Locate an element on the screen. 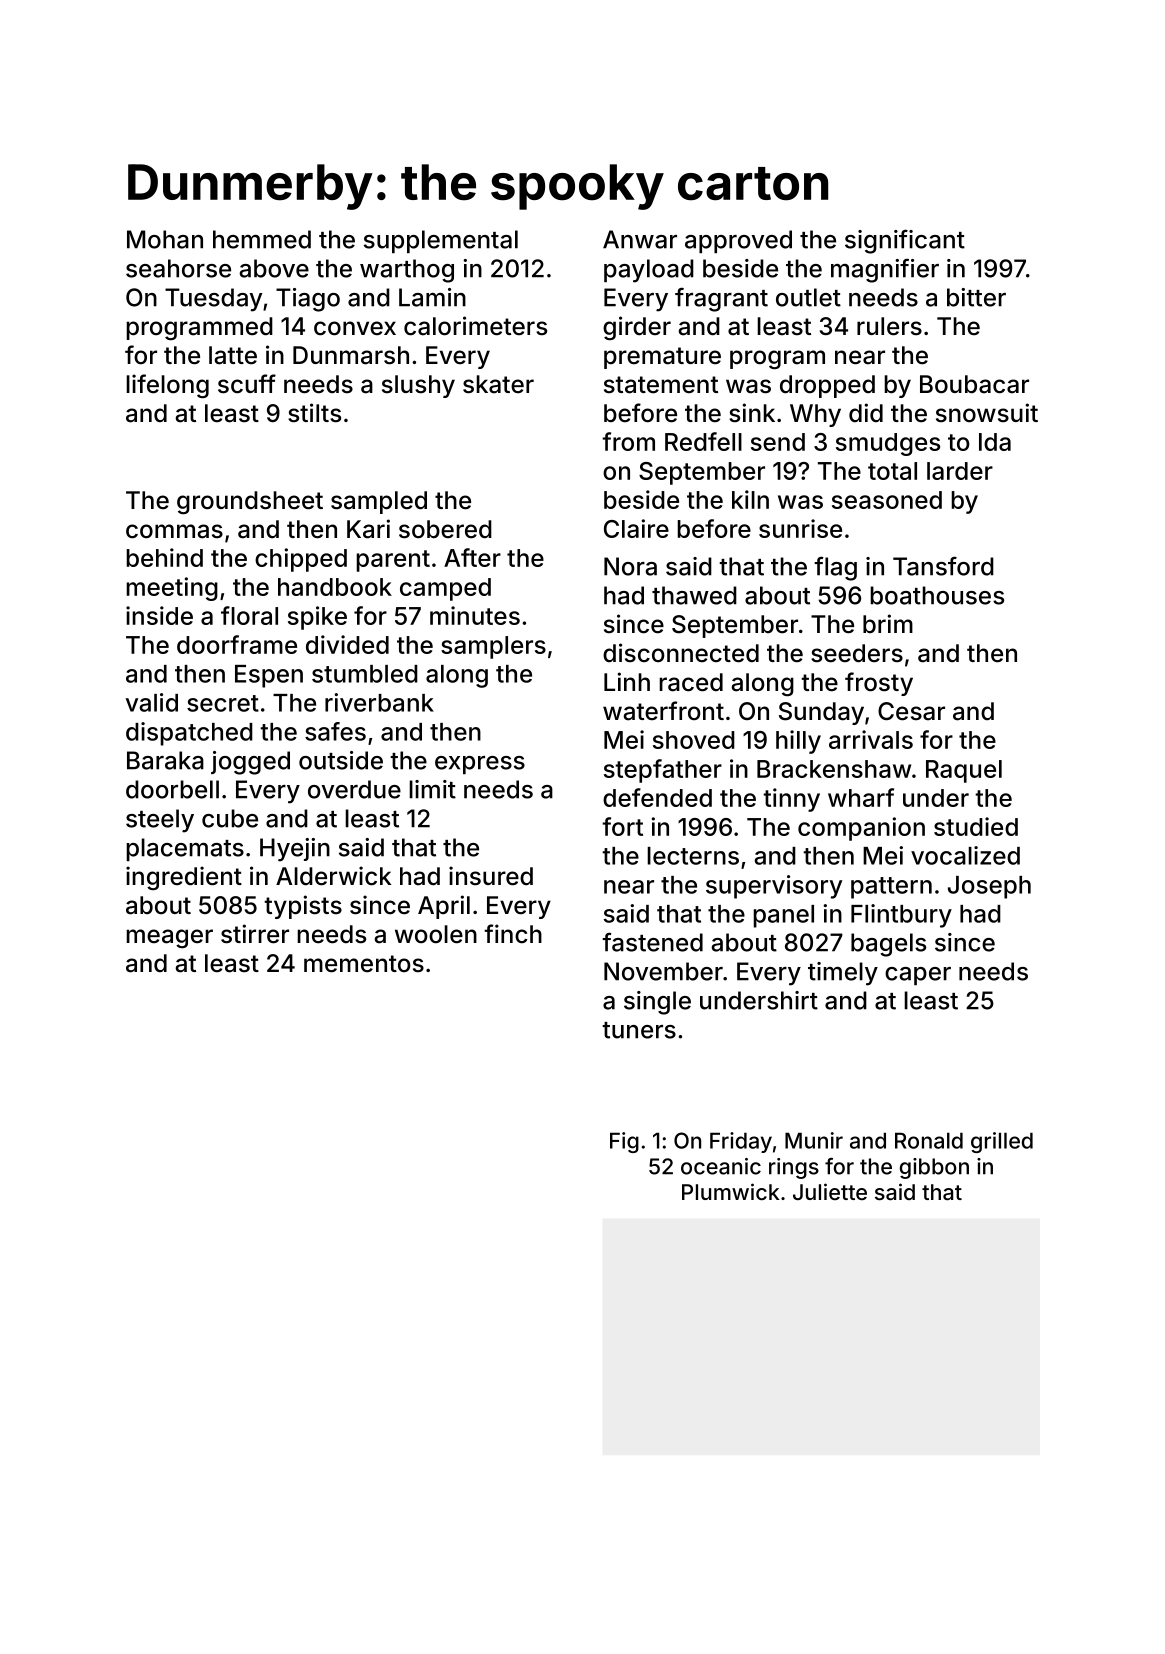 This screenshot has width=1165, height=1654. Anwar is located at coordinates (640, 239).
